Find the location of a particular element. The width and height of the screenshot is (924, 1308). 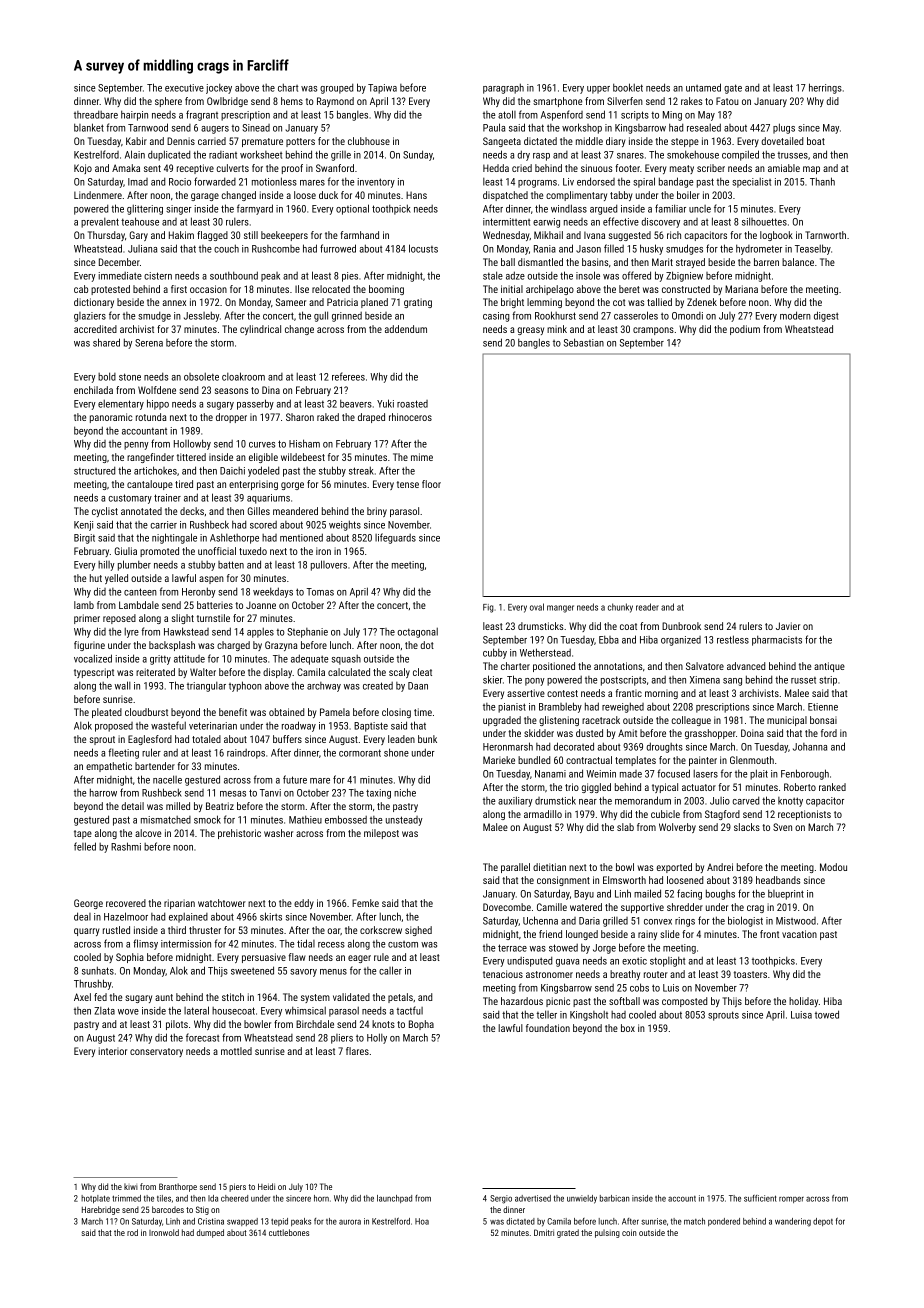

scored is located at coordinates (263, 525).
